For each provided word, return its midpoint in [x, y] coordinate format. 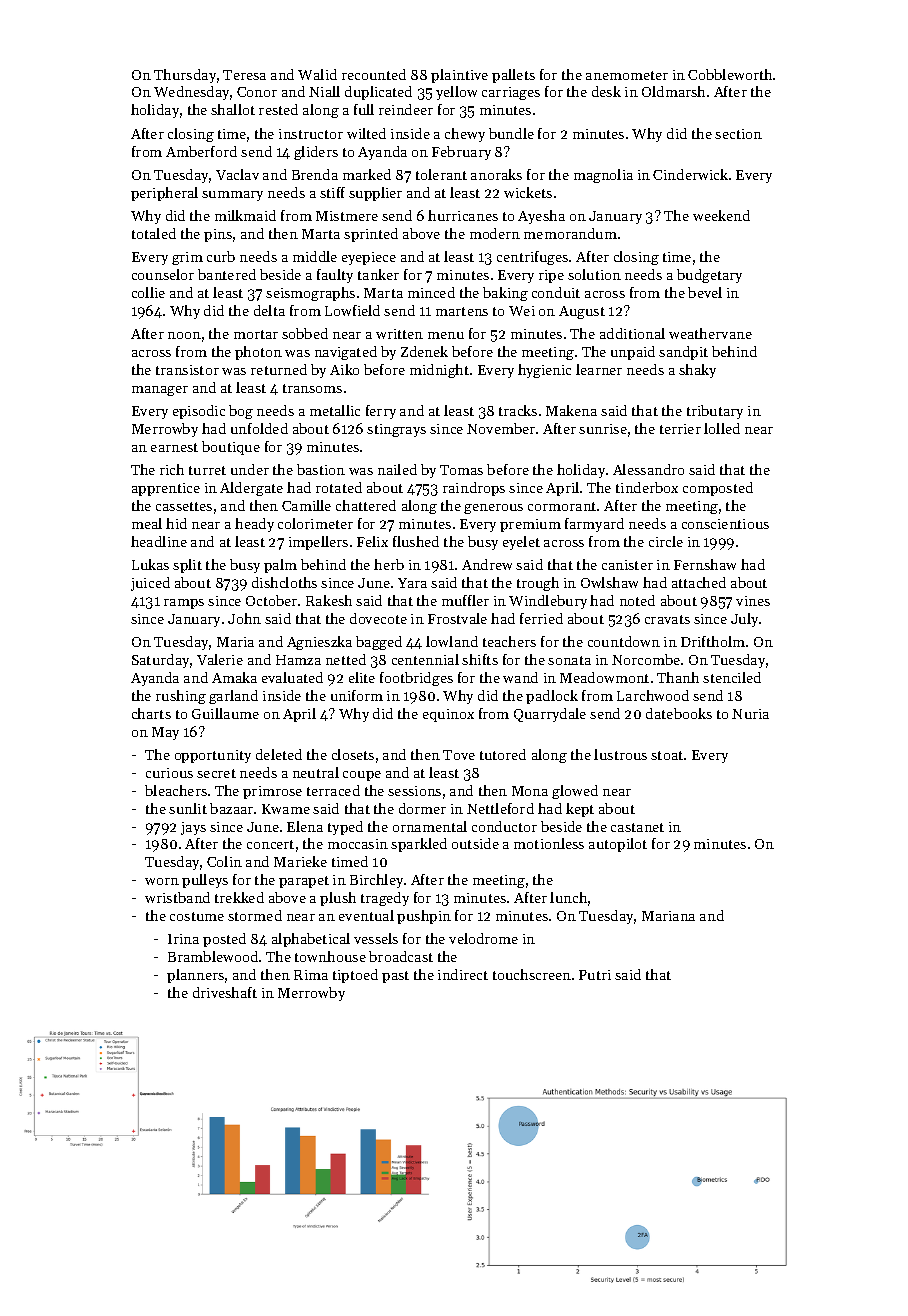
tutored [503, 754]
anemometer [627, 75]
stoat [667, 755]
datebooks [679, 713]
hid [176, 523]
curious [169, 773]
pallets [513, 76]
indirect [463, 974]
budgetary [709, 276]
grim [187, 258]
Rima [311, 975]
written [399, 334]
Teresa [244, 75]
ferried [541, 618]
